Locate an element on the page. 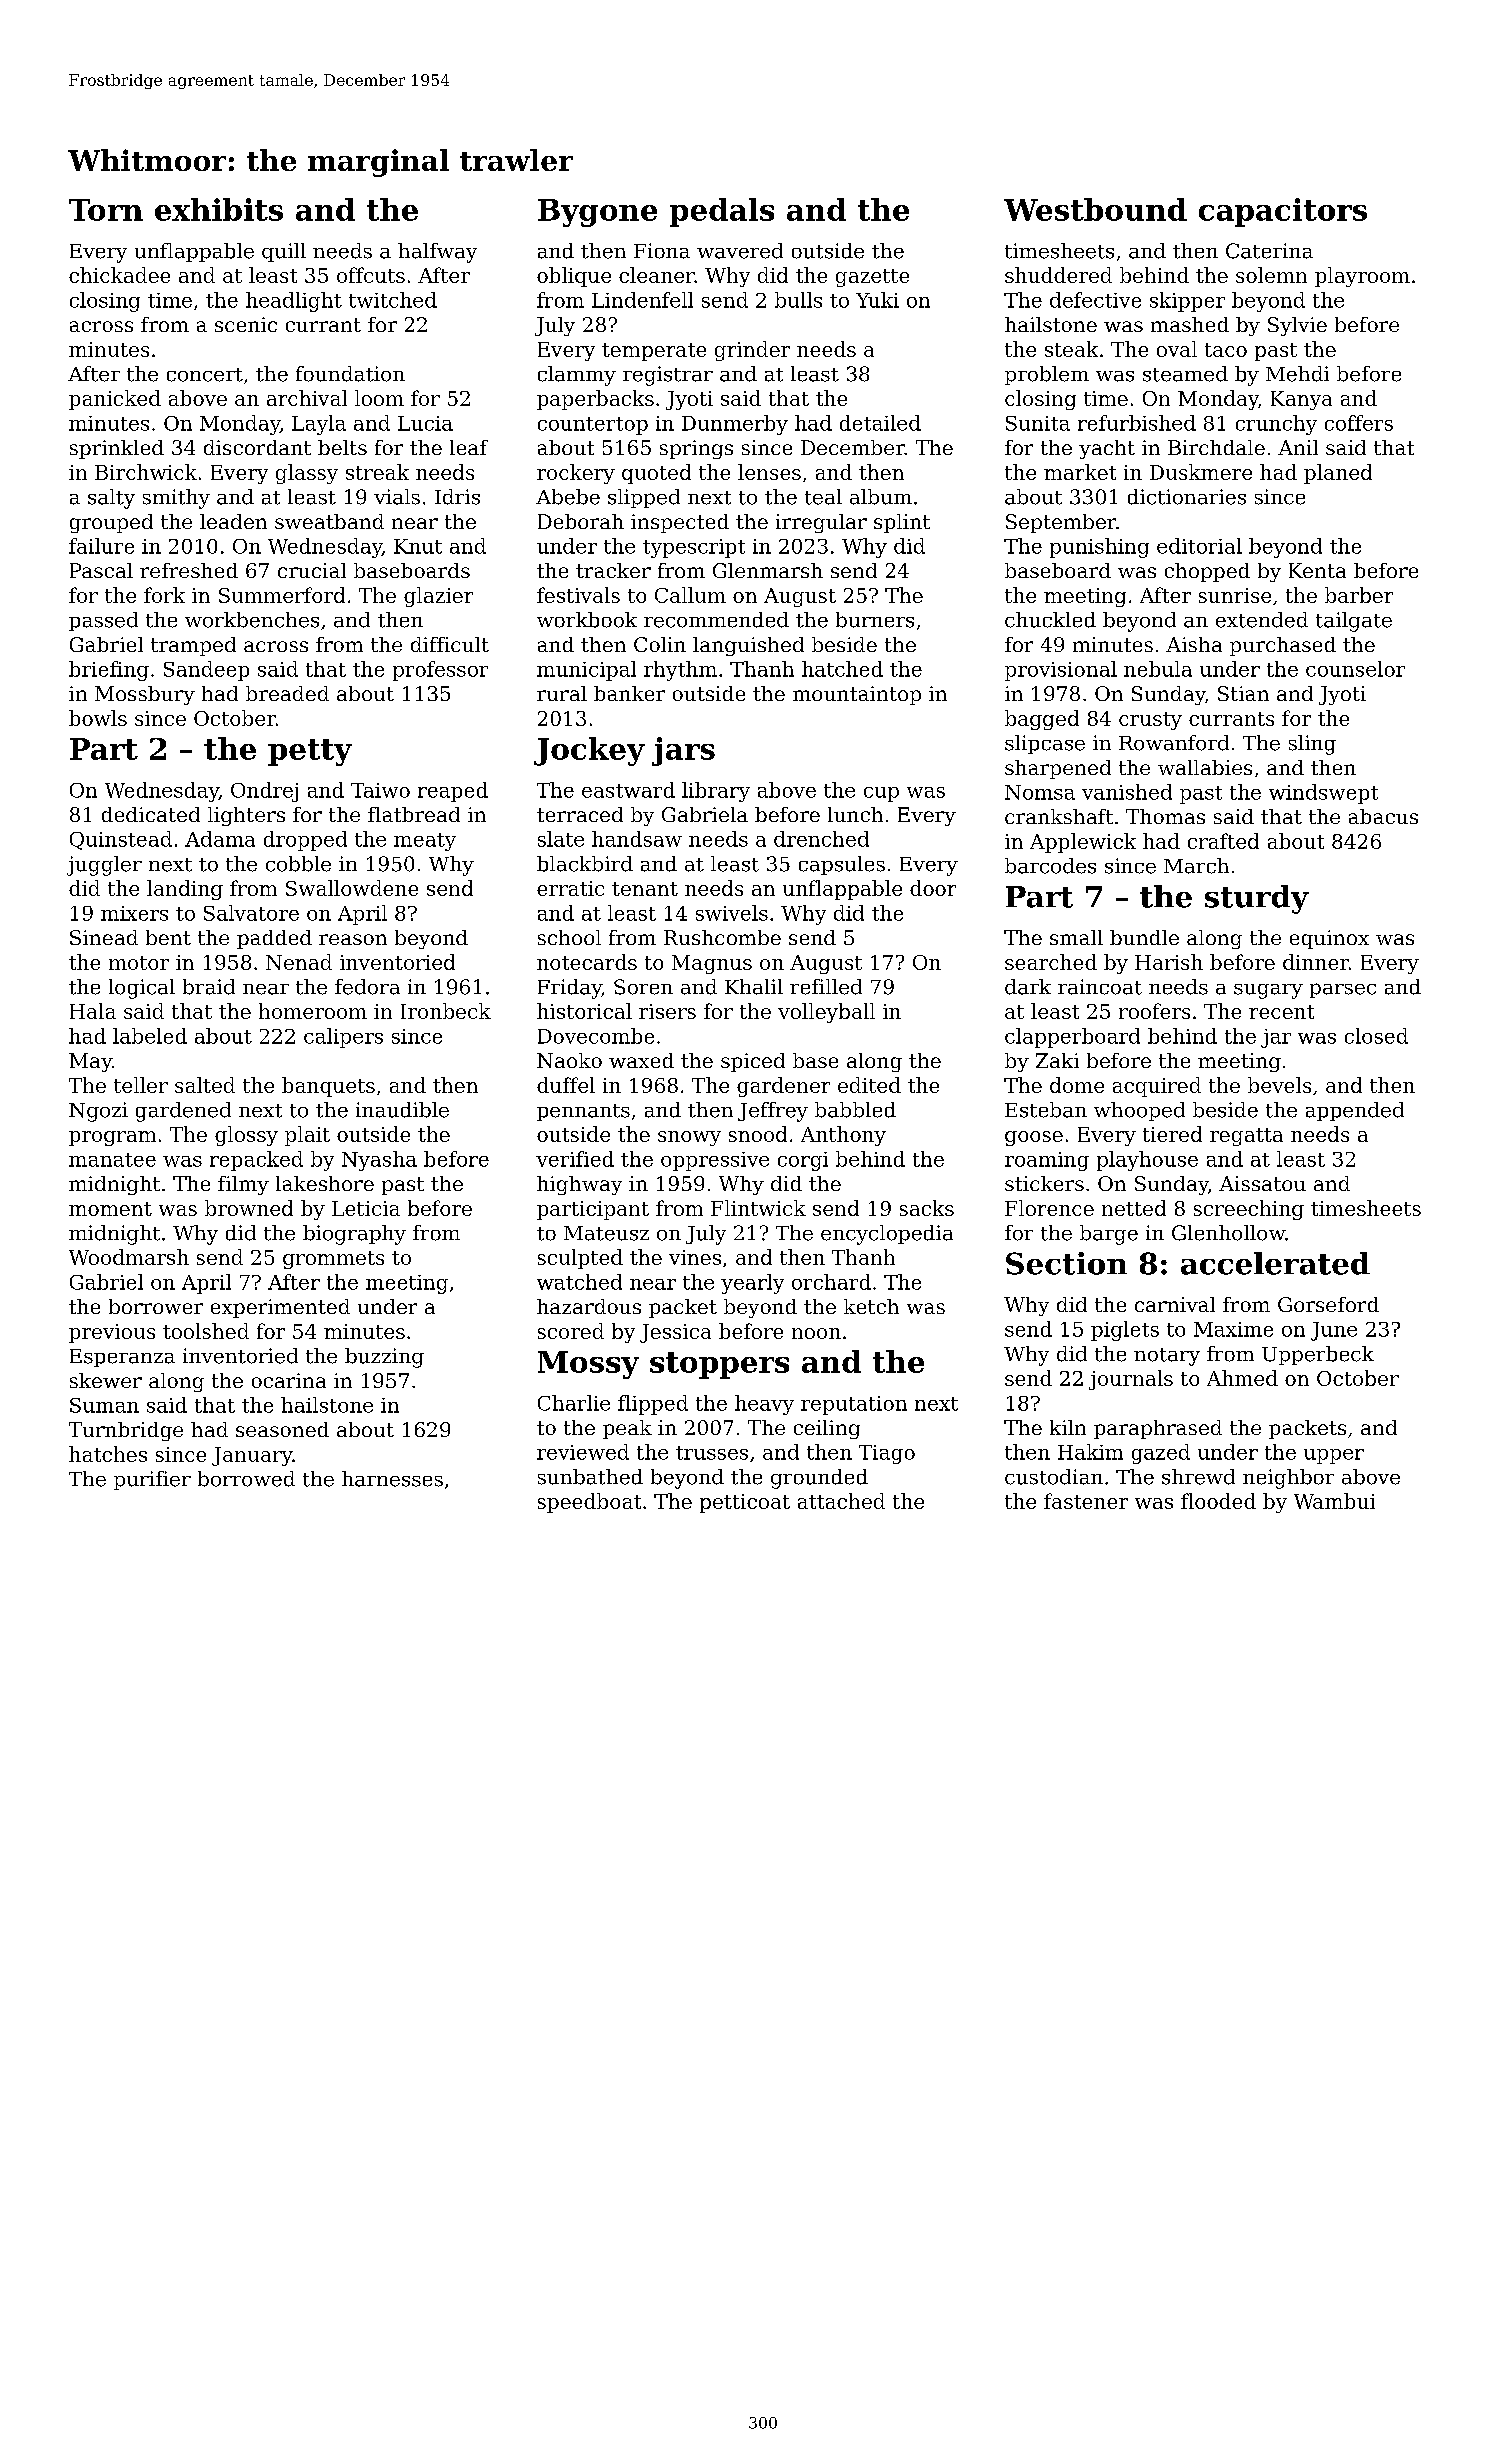 The height and width of the page is (2464, 1496). harnesses is located at coordinates (392, 1479).
